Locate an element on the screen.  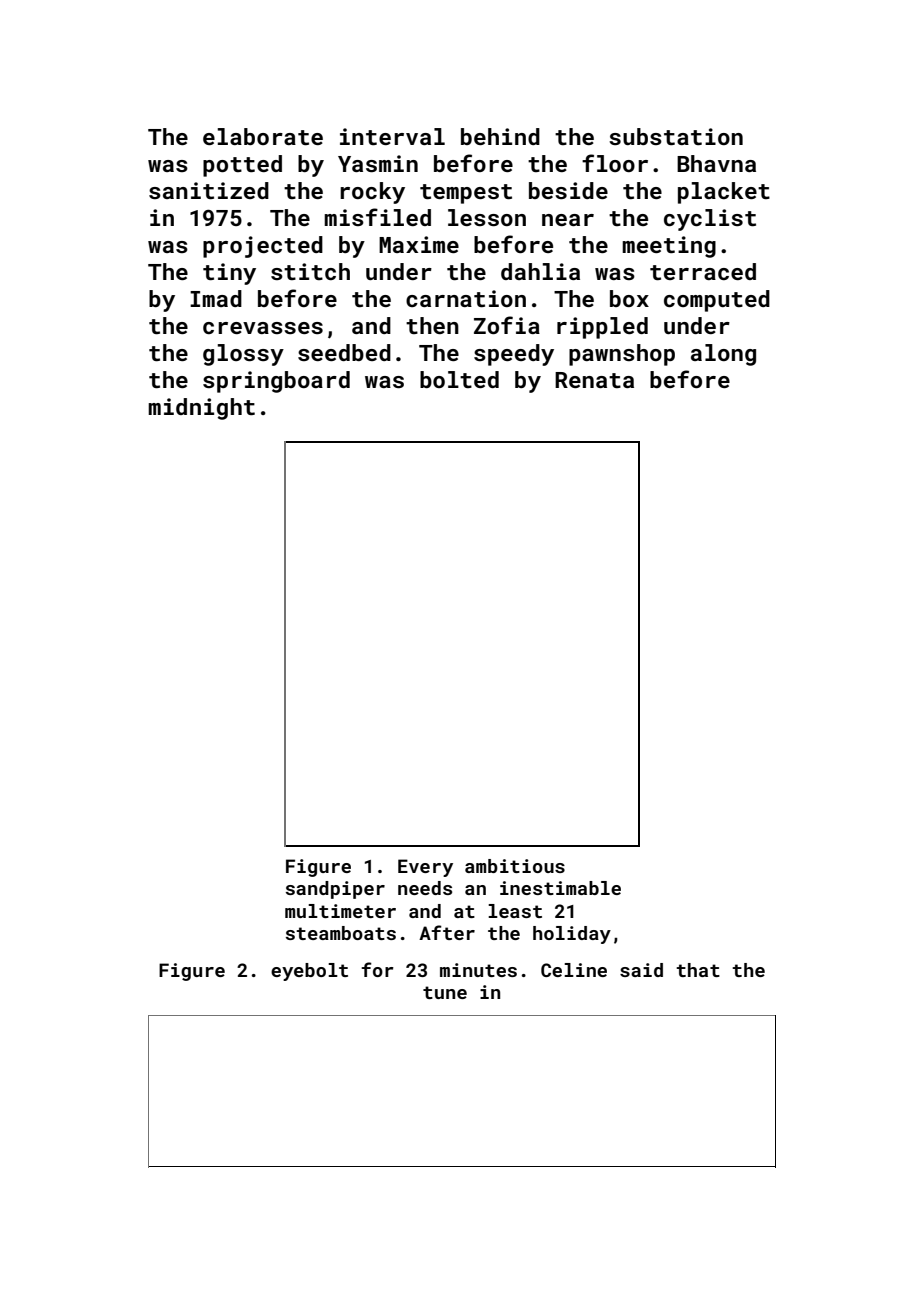
elaborate is located at coordinates (263, 136).
